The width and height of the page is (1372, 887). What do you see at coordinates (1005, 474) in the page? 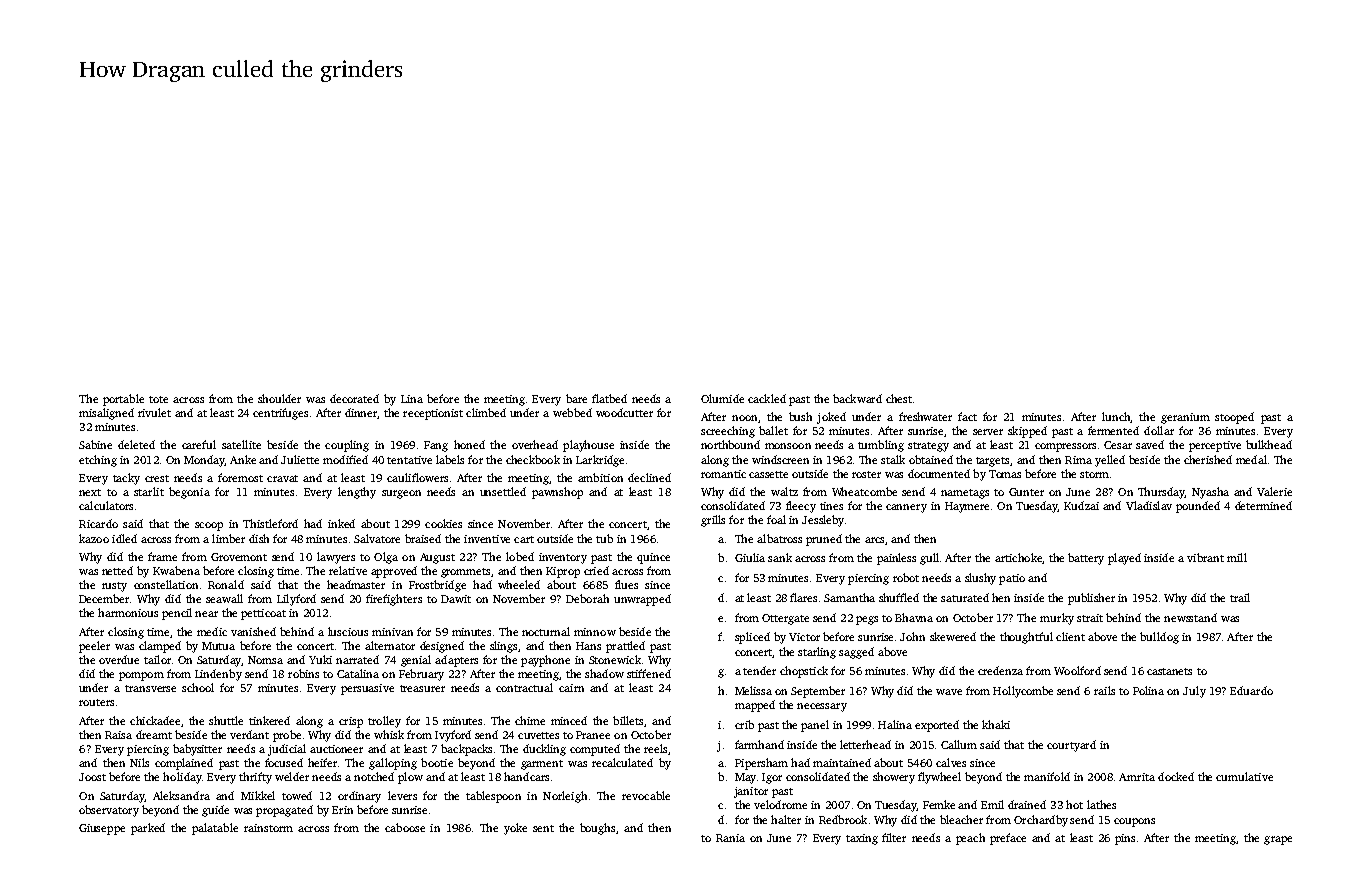
I see `Tomas` at bounding box center [1005, 474].
